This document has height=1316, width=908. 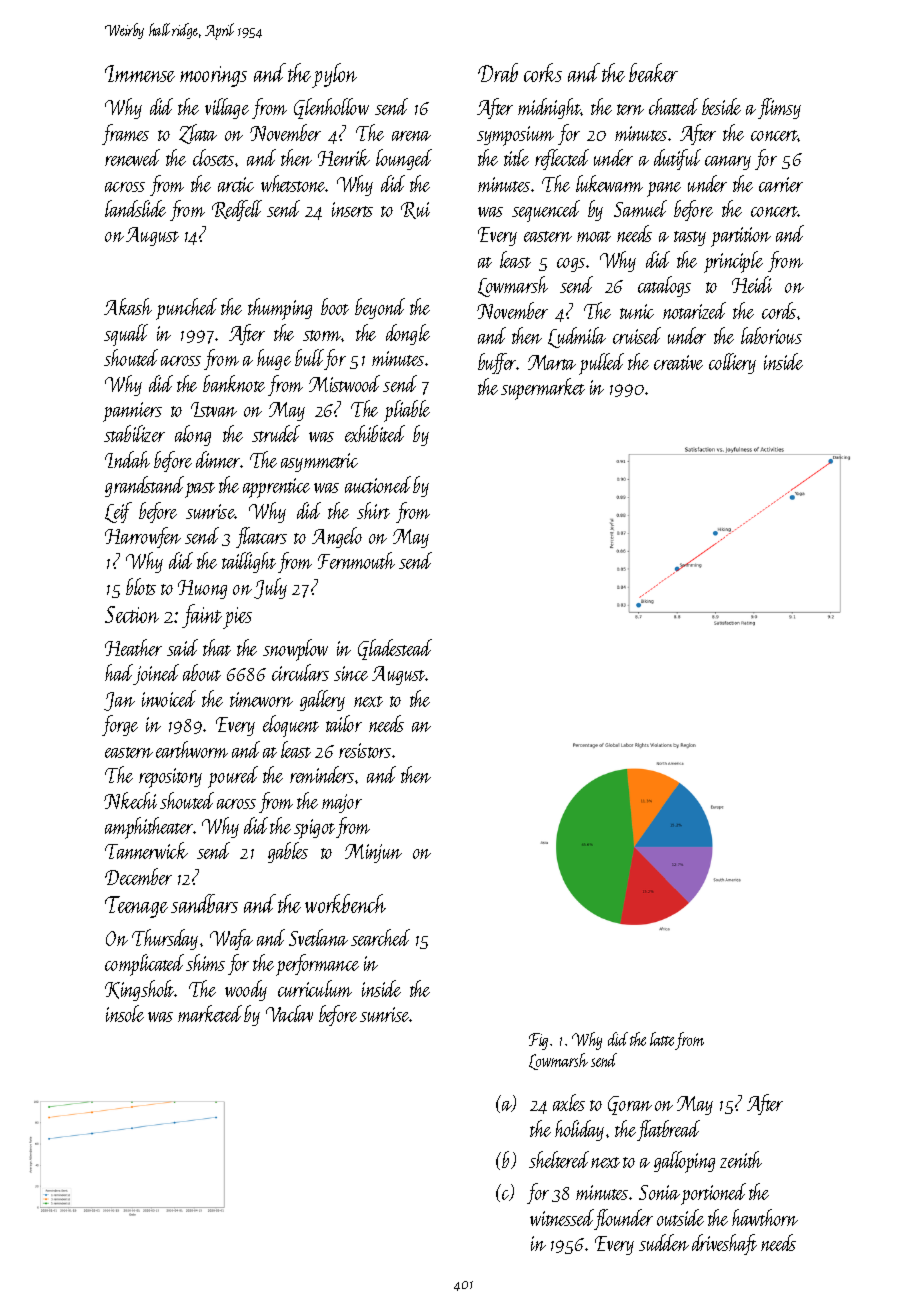 I want to click on insole, so click(x=125, y=1013).
